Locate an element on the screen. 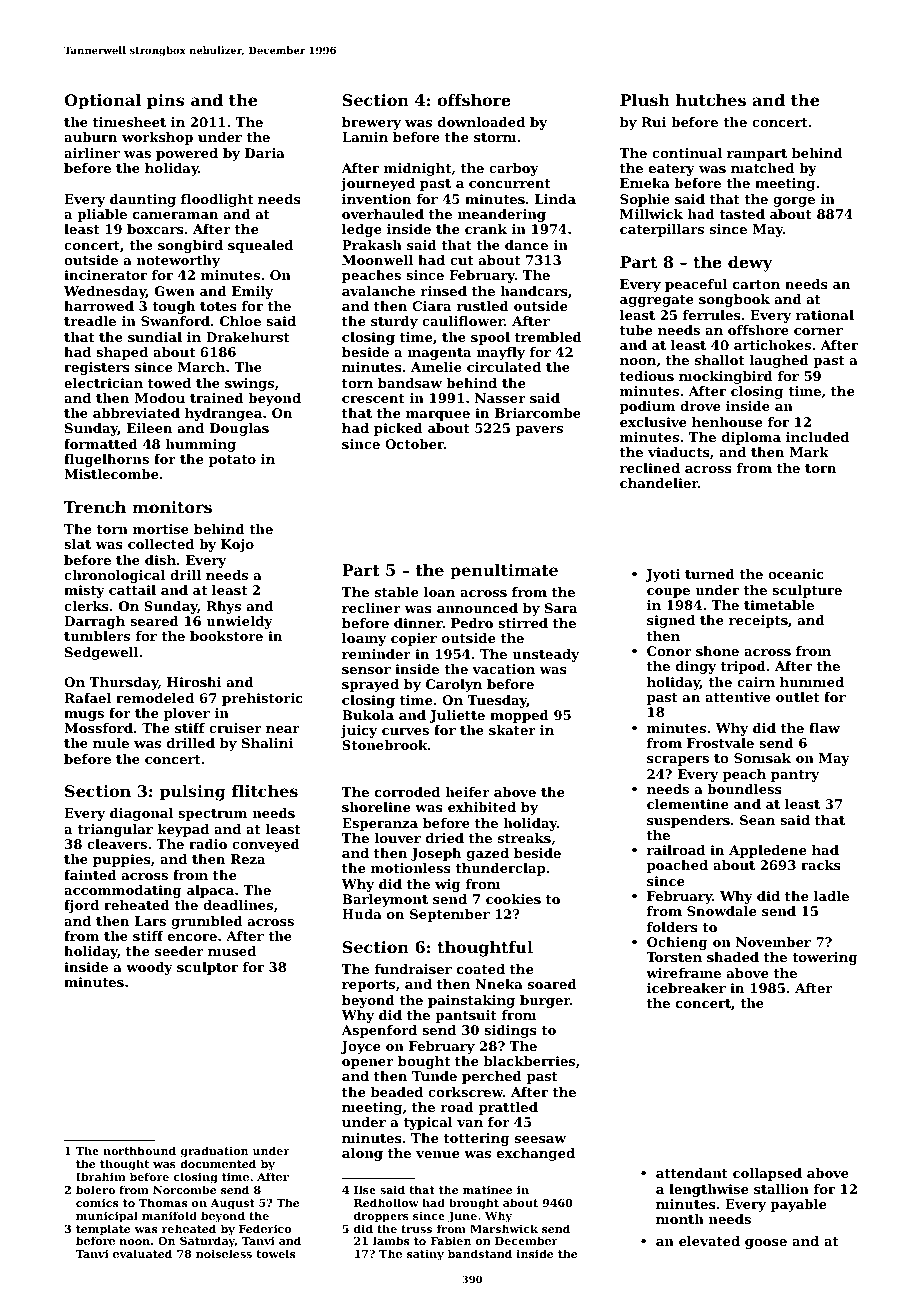 The width and height of the screenshot is (924, 1308). towels is located at coordinates (275, 1253).
